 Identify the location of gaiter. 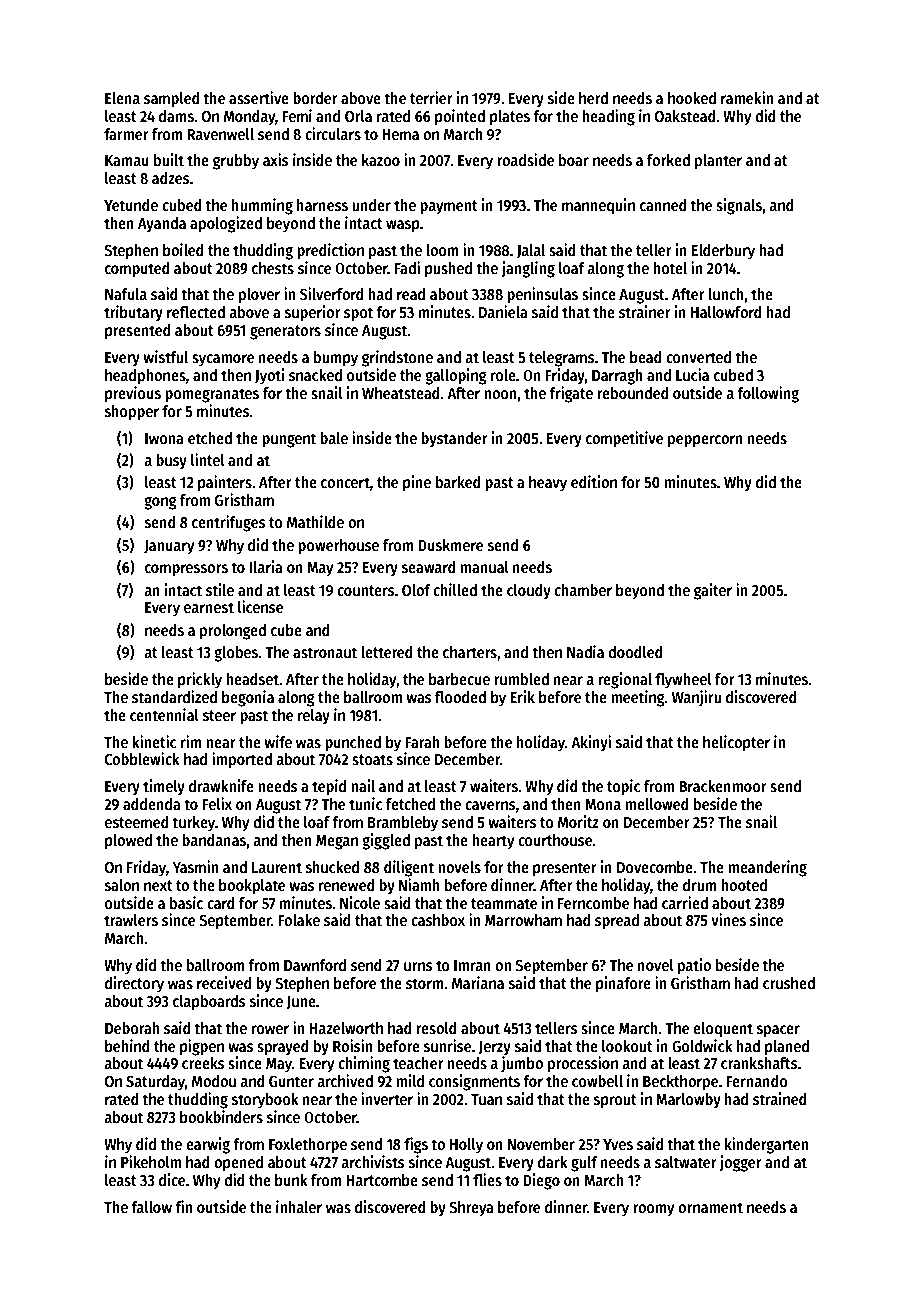
(713, 591).
